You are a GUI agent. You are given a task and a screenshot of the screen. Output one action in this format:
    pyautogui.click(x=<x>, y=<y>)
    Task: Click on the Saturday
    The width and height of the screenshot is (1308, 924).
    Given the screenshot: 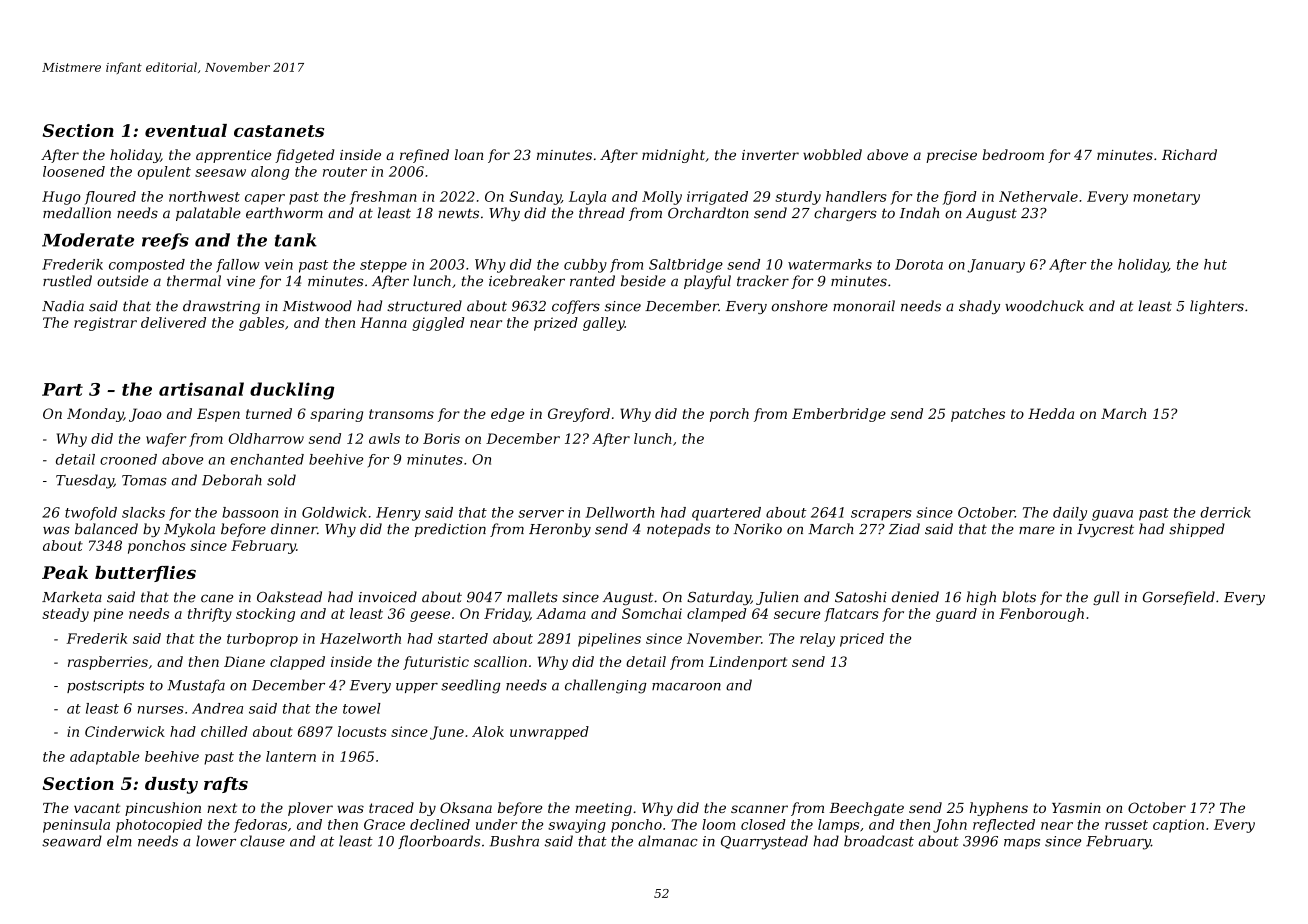 What is the action you would take?
    pyautogui.click(x=719, y=598)
